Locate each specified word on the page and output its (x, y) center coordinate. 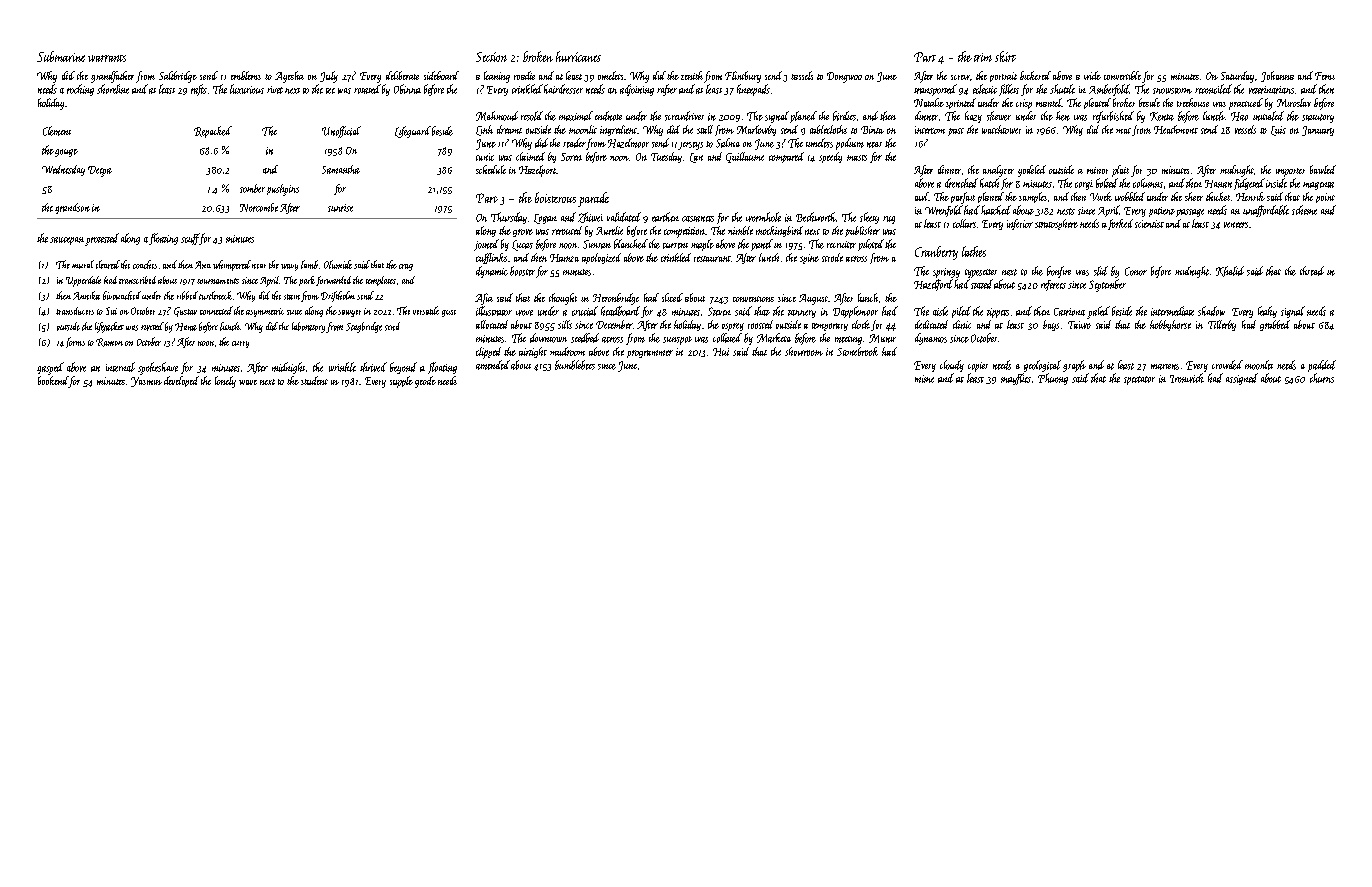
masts (857, 158)
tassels (802, 75)
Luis (1278, 131)
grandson (72, 208)
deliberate (402, 75)
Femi (1325, 76)
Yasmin (146, 382)
